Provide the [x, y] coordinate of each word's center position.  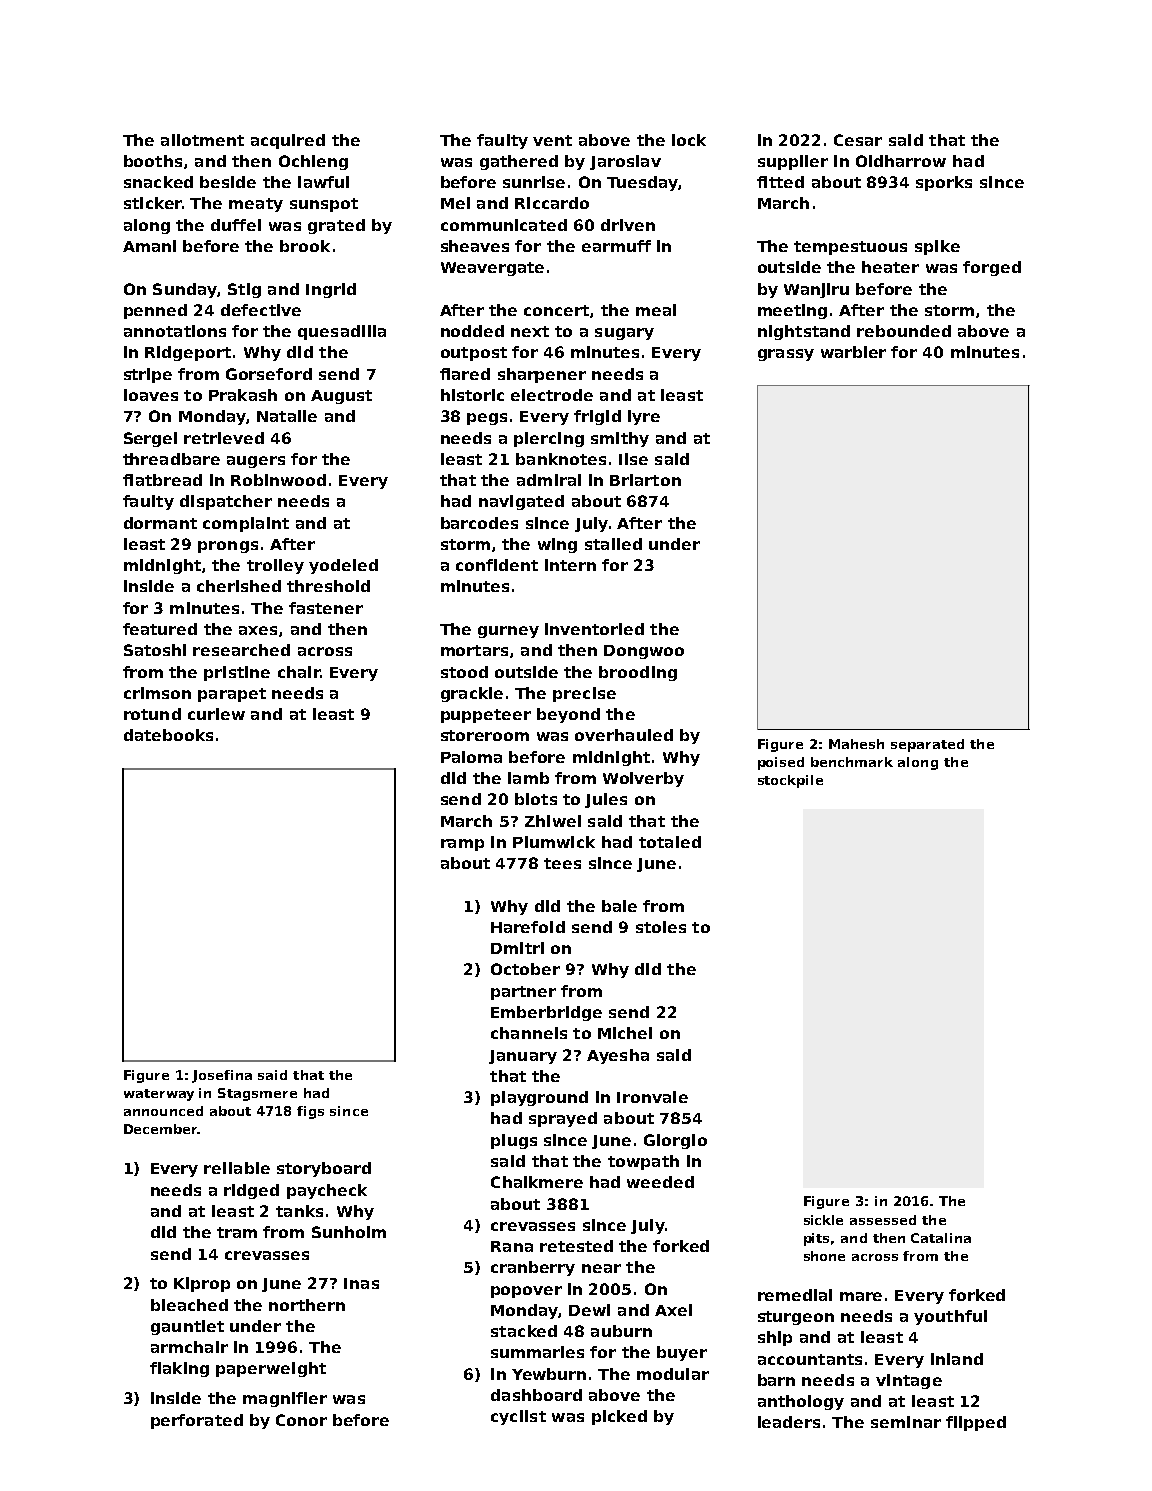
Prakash [243, 395]
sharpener [542, 375]
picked [619, 1417]
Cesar [858, 140]
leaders [789, 1422]
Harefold [528, 927]
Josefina [222, 1076]
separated [927, 745]
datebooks [168, 735]
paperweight [271, 1369]
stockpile [790, 781]
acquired [288, 141]
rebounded [904, 331]
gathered [519, 162]
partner [523, 993]
